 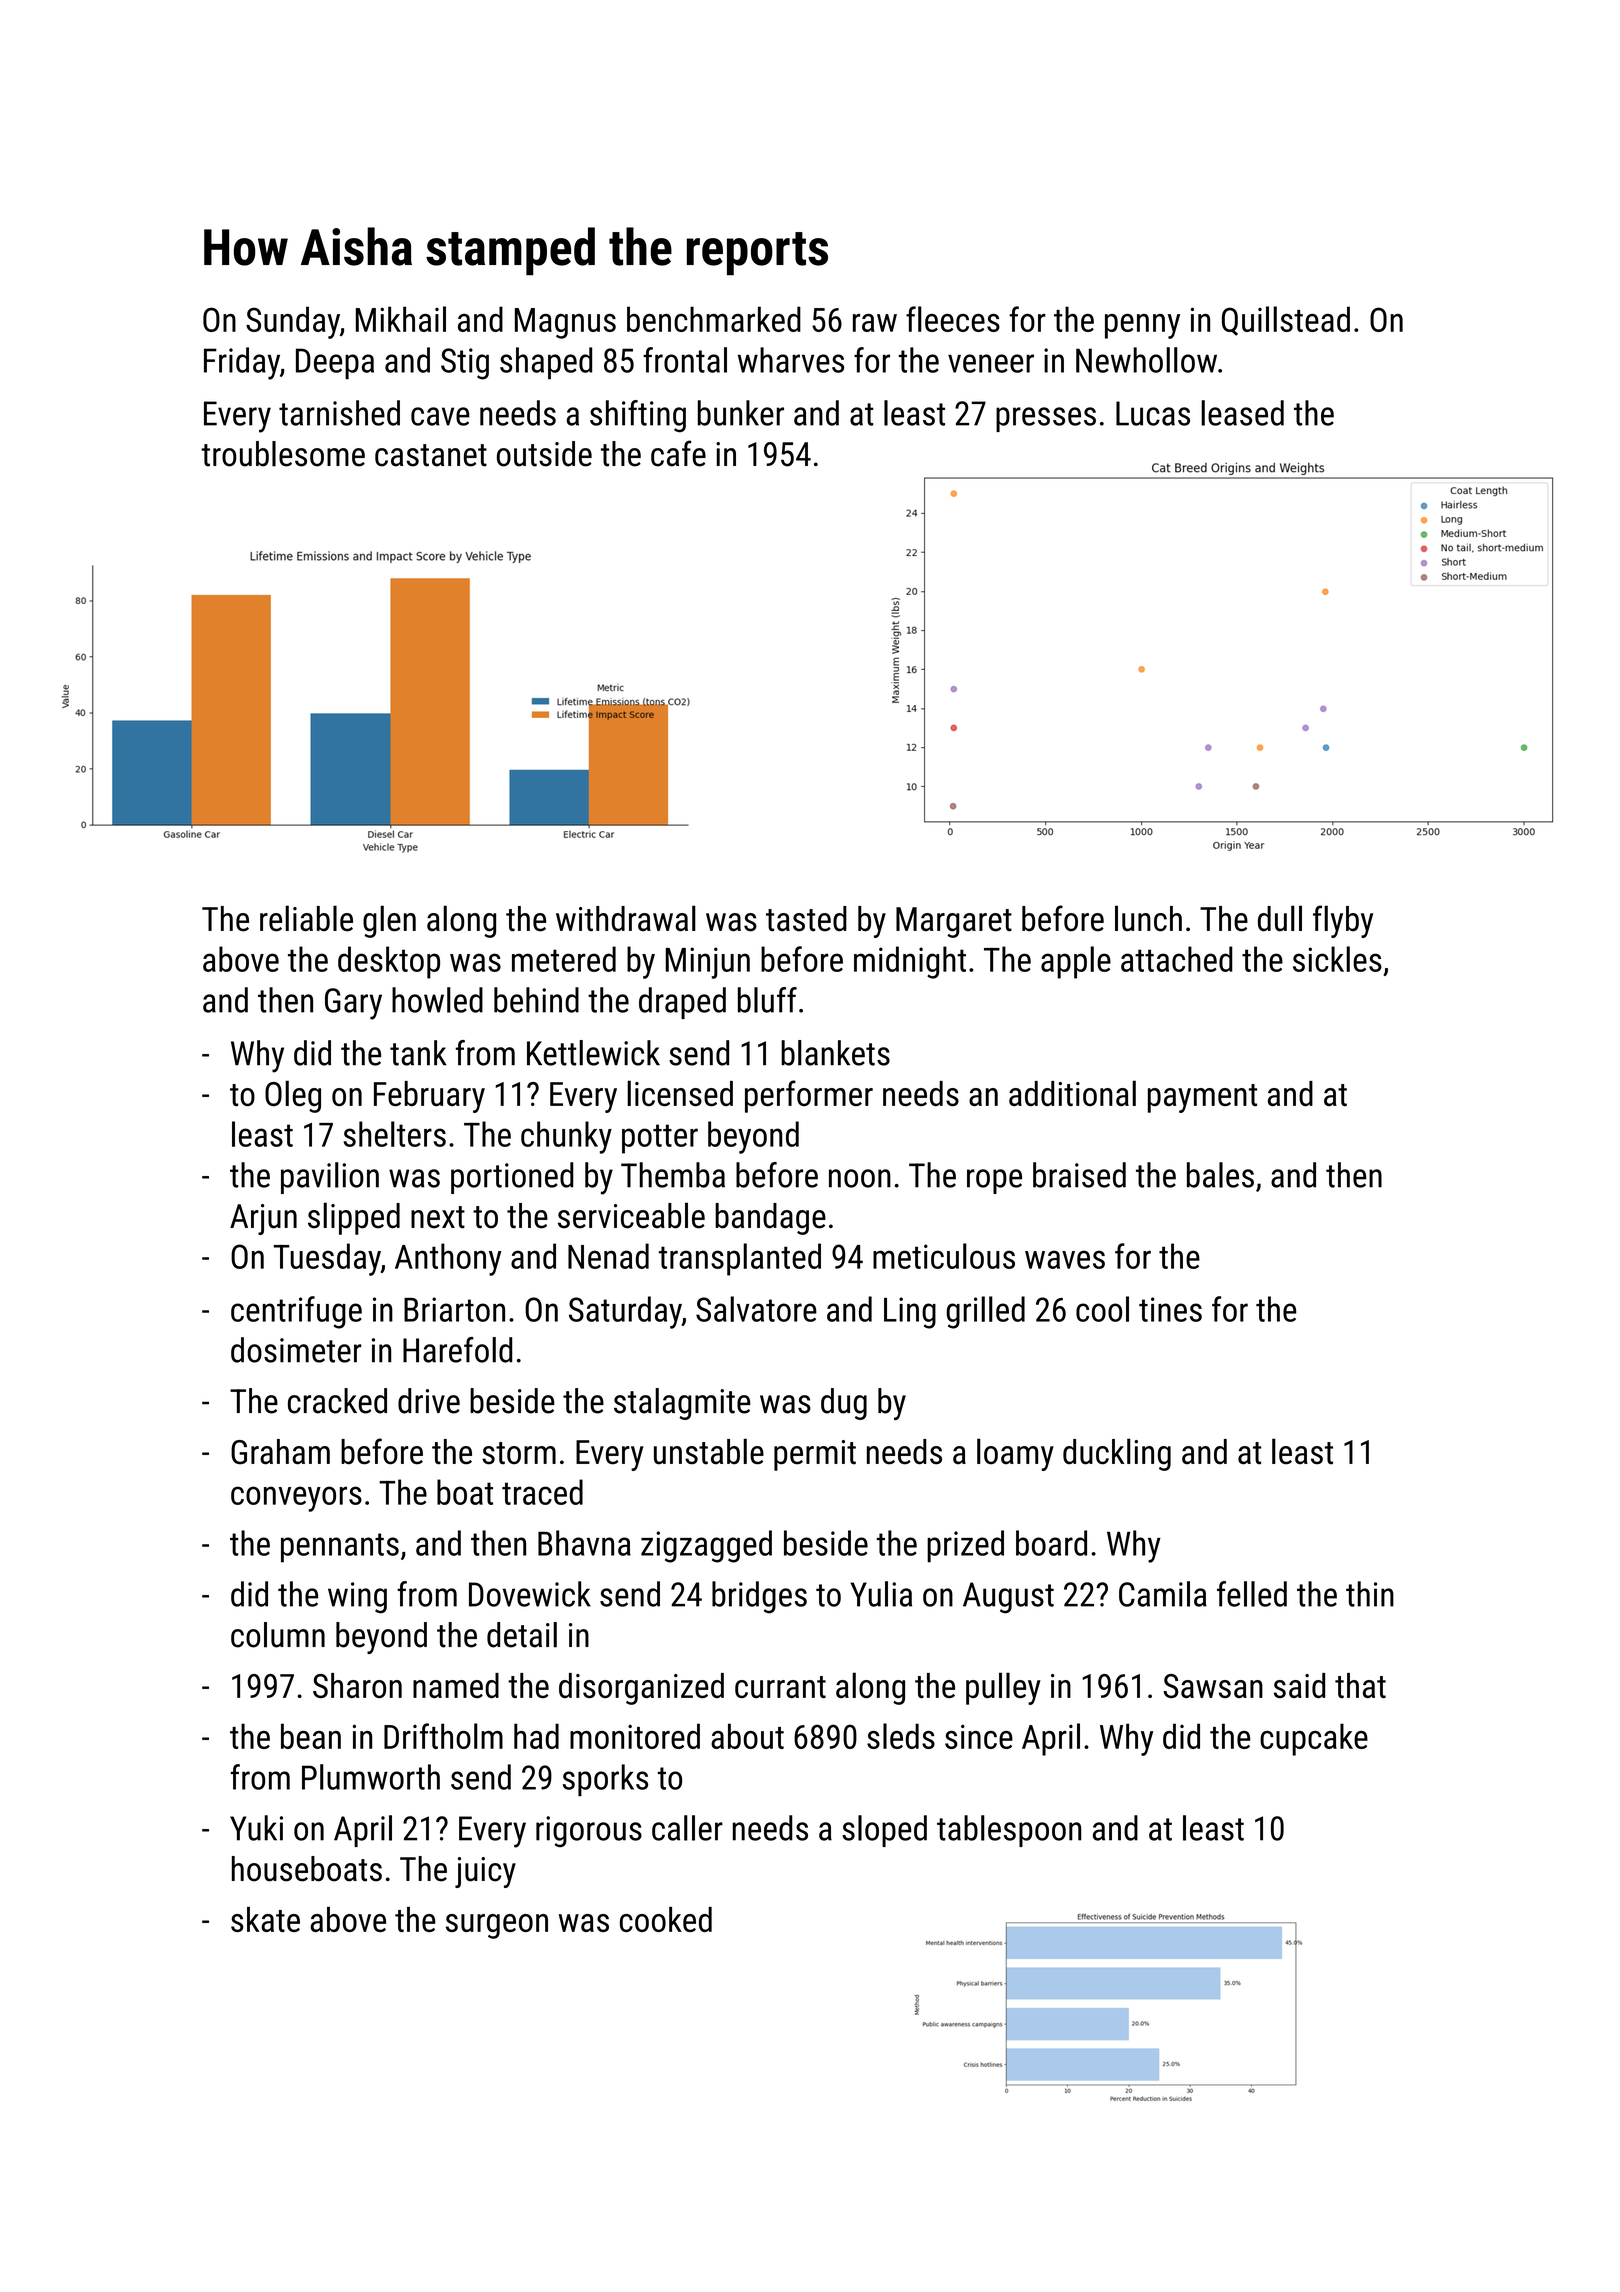 What do you see at coordinates (1142, 326) in the screenshot?
I see `penny` at bounding box center [1142, 326].
